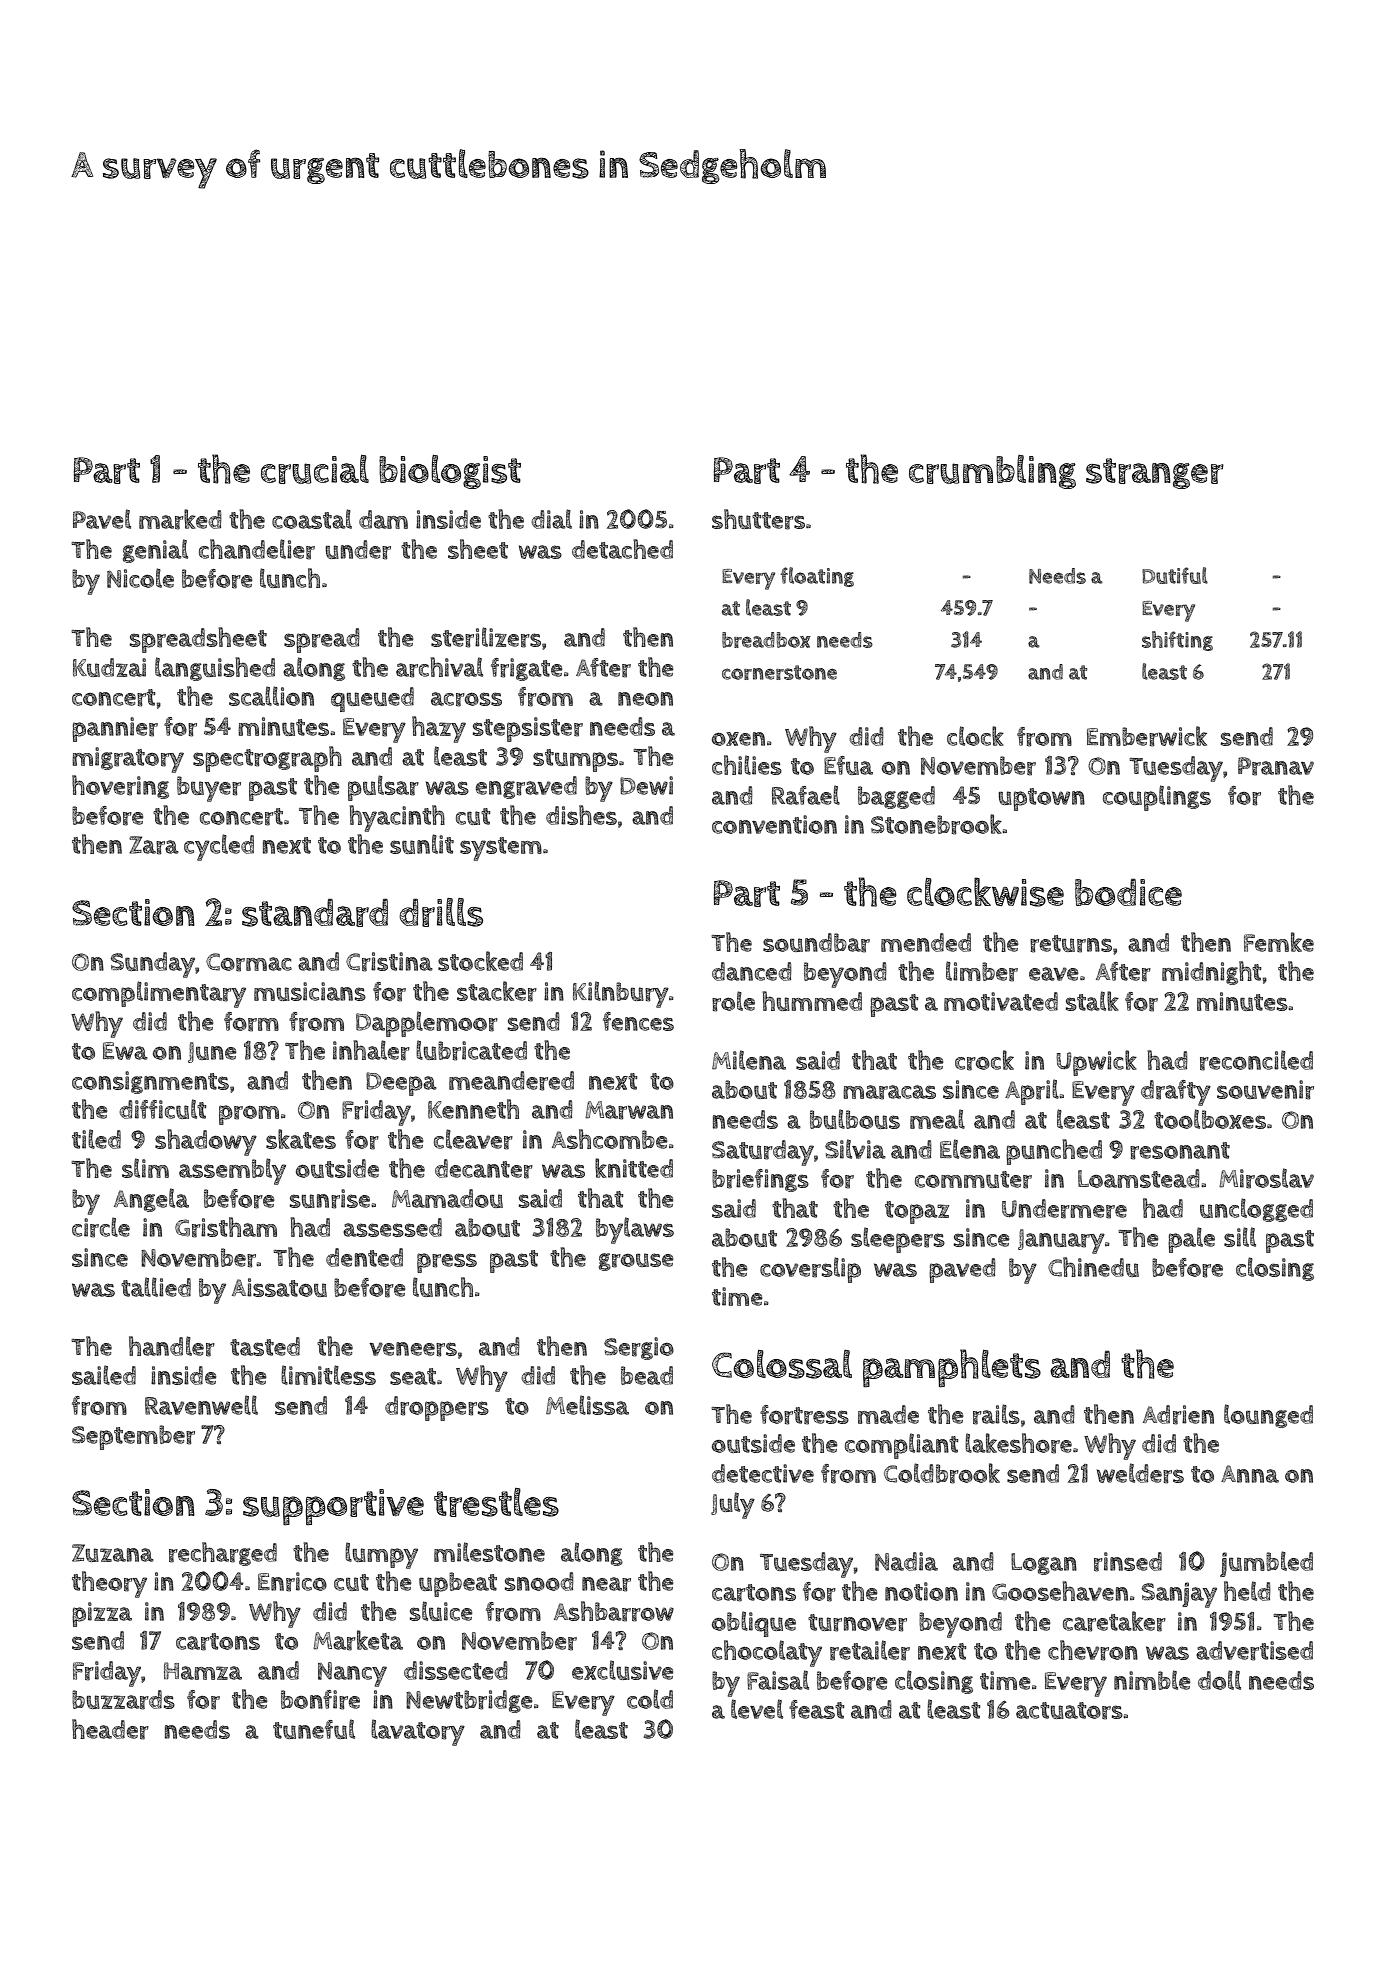  Describe the element at coordinates (104, 1375) in the page. I see `sailed` at that location.
